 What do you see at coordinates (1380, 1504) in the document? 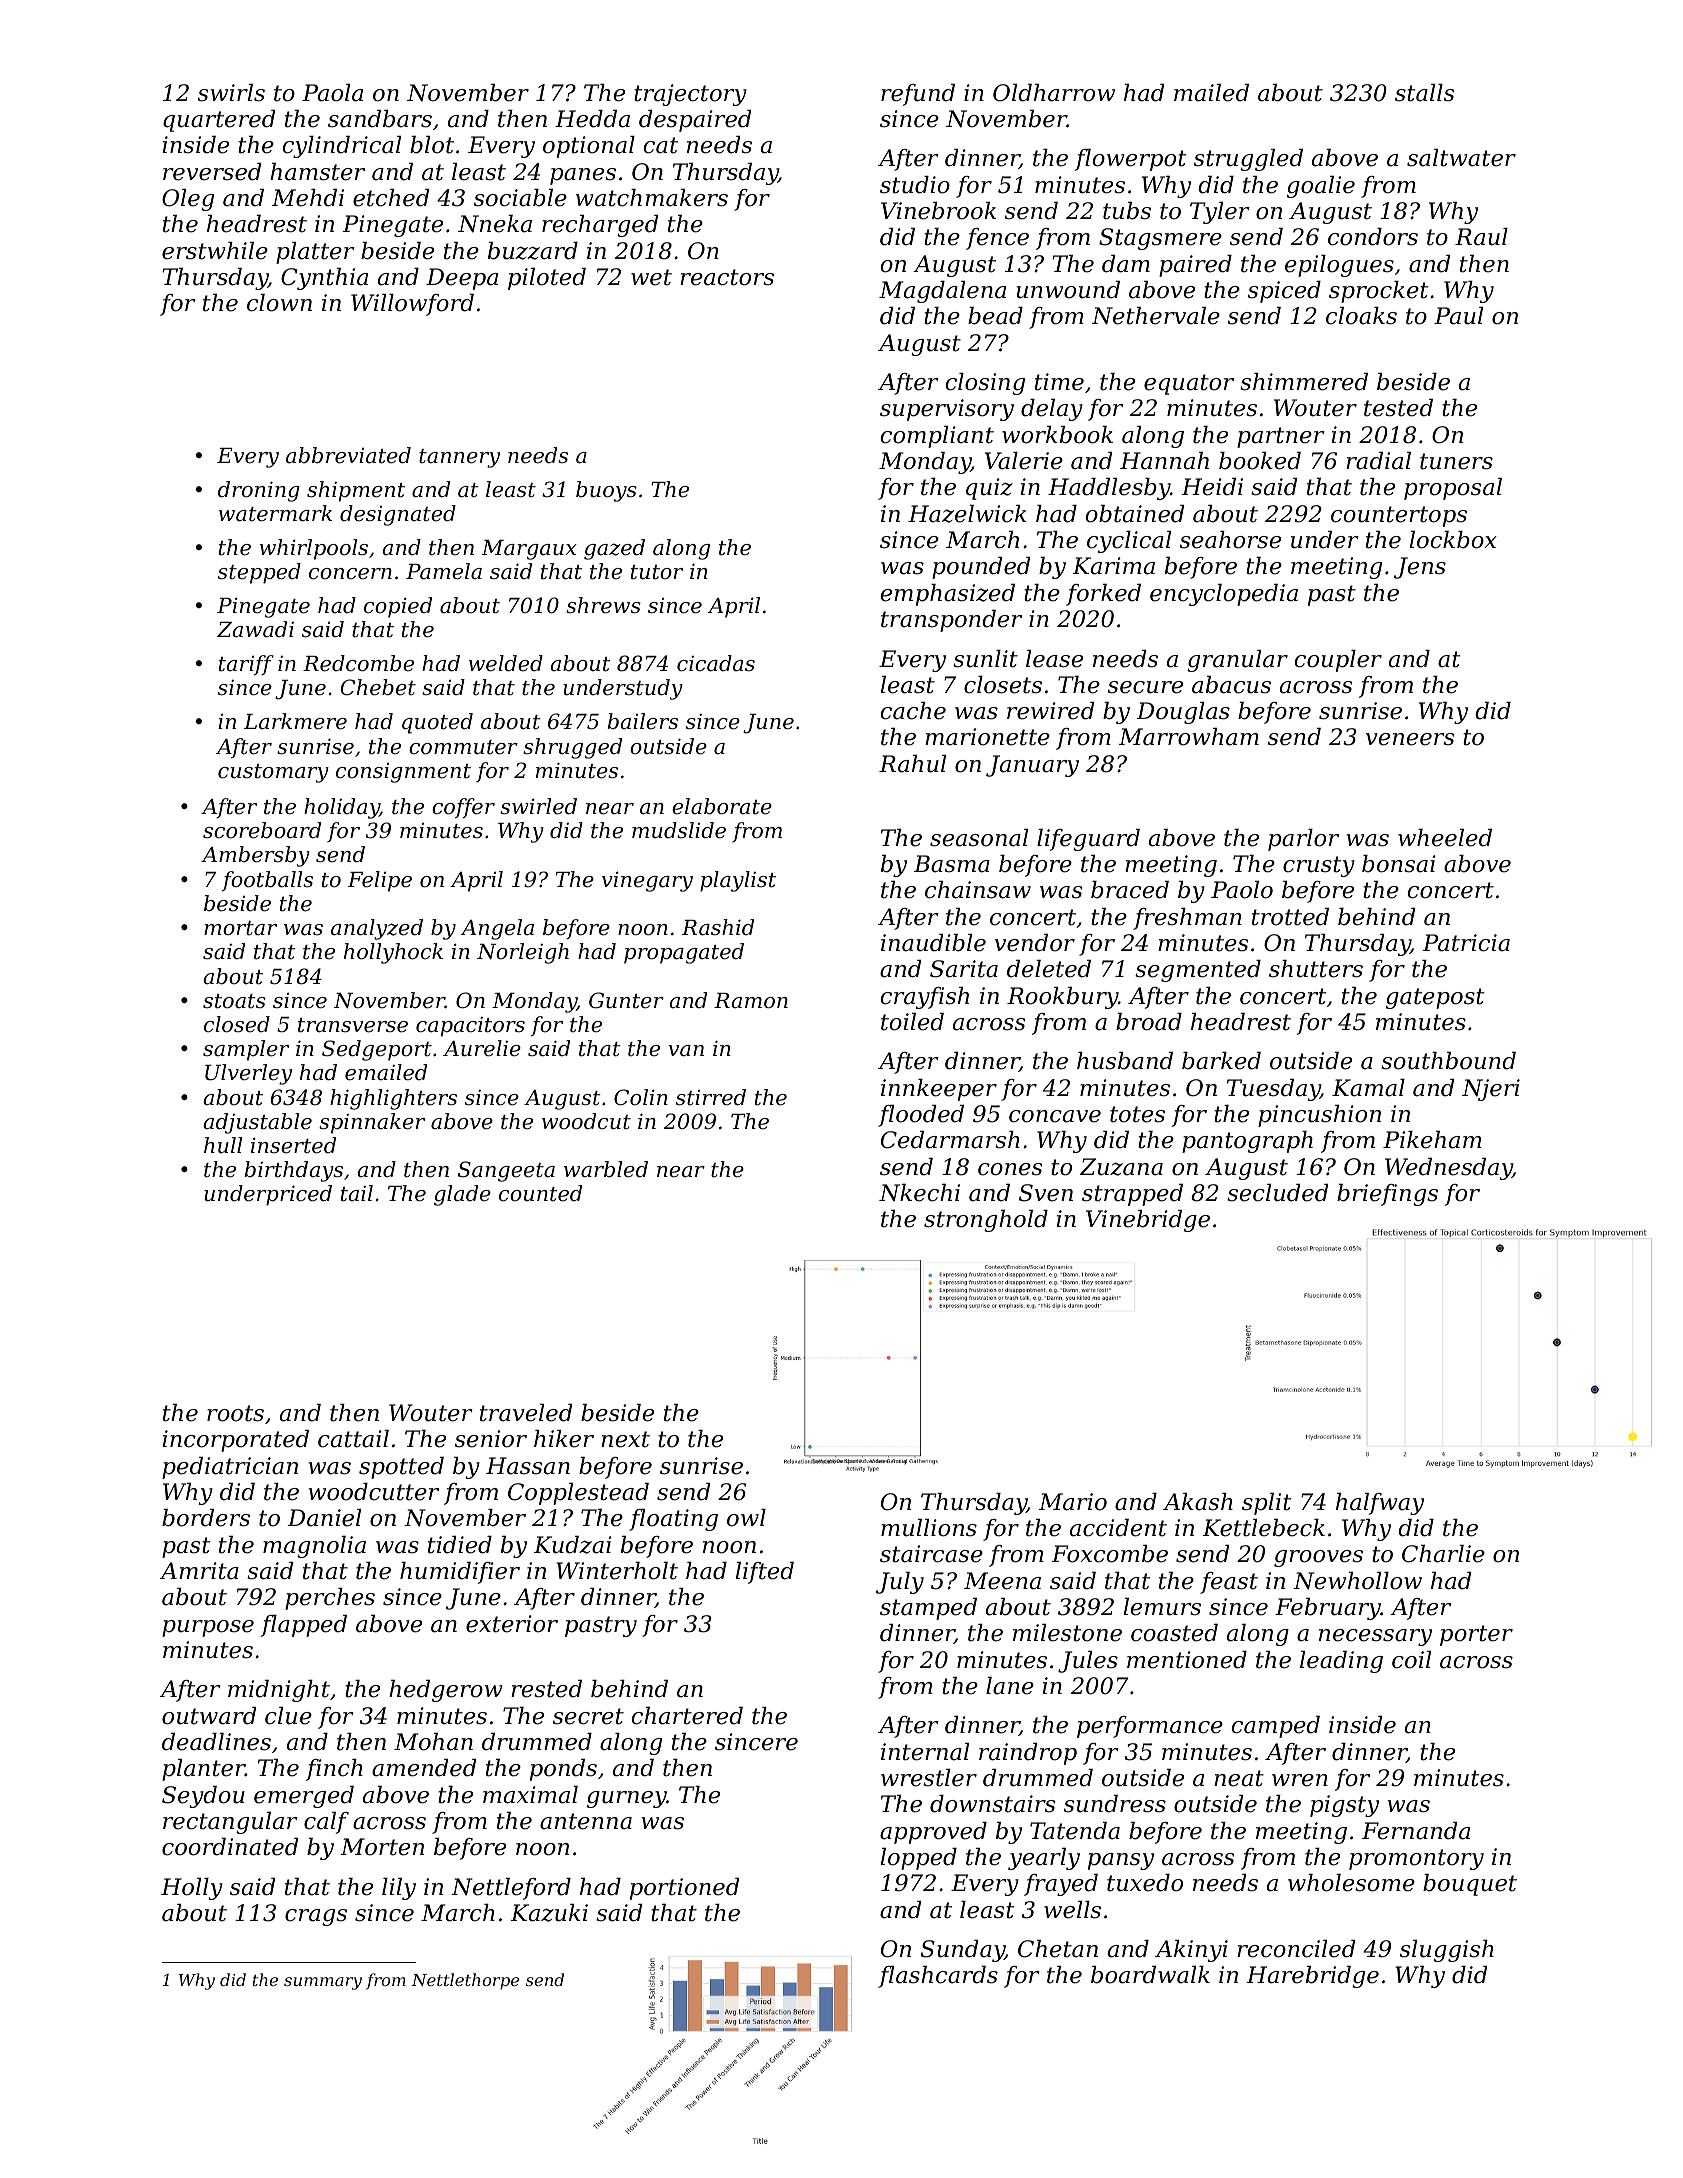
I see `halfway` at bounding box center [1380, 1504].
